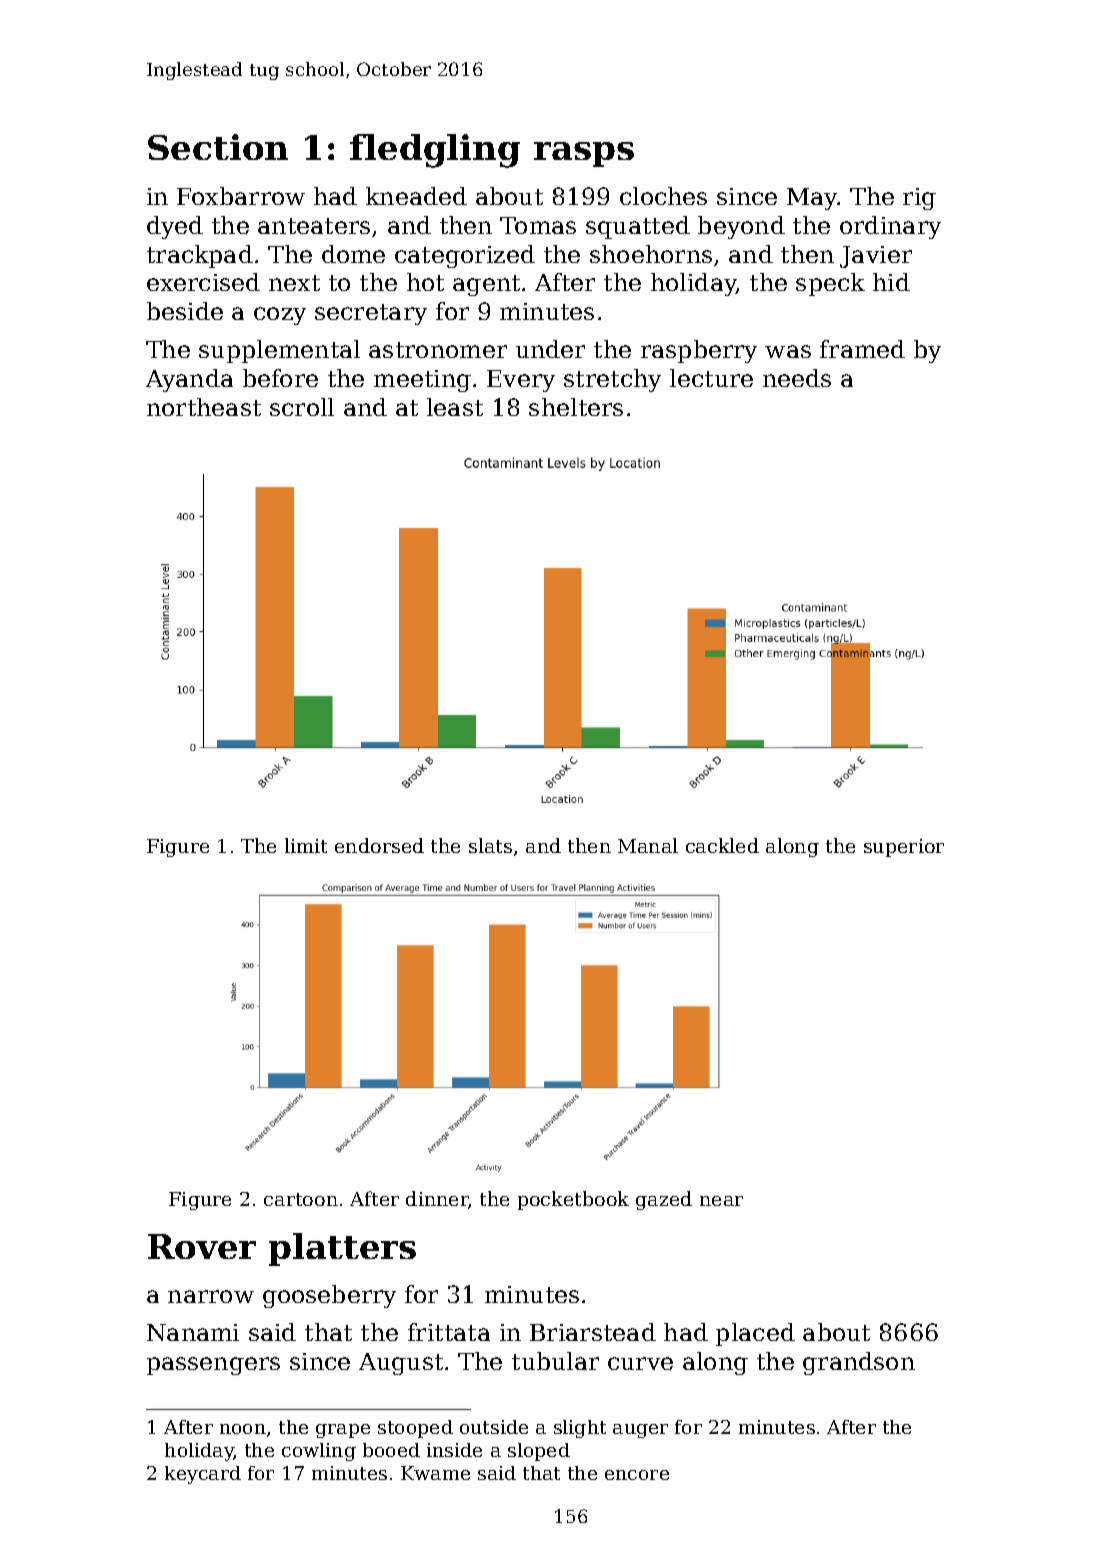 Image resolution: width=1108 pixels, height=1567 pixels. I want to click on scroll, so click(302, 407).
